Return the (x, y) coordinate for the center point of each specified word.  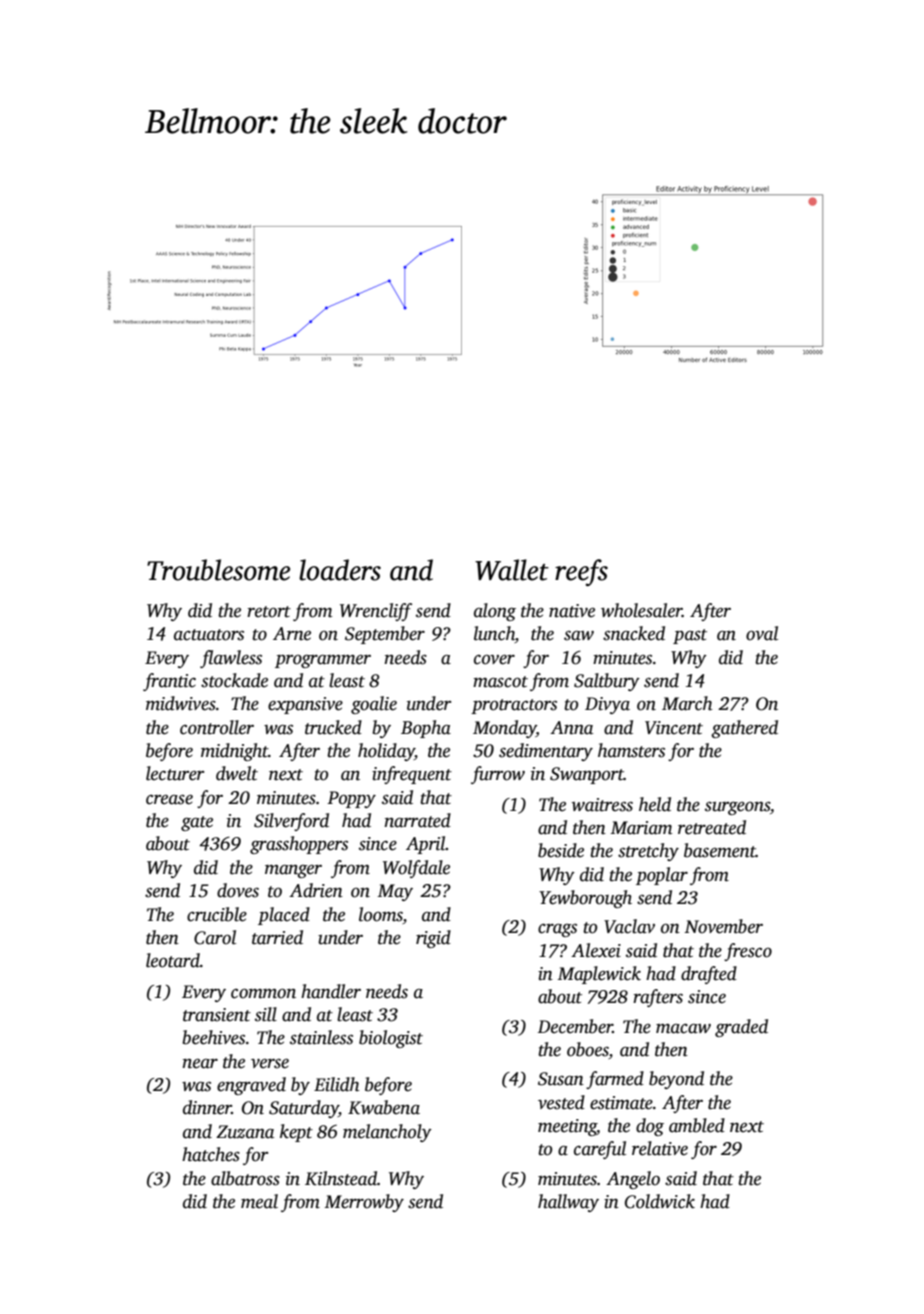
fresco (748, 952)
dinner (207, 1107)
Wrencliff (376, 612)
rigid (433, 939)
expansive (305, 705)
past (690, 636)
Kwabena (384, 1107)
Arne (292, 634)
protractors (514, 706)
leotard (173, 960)
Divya (607, 705)
